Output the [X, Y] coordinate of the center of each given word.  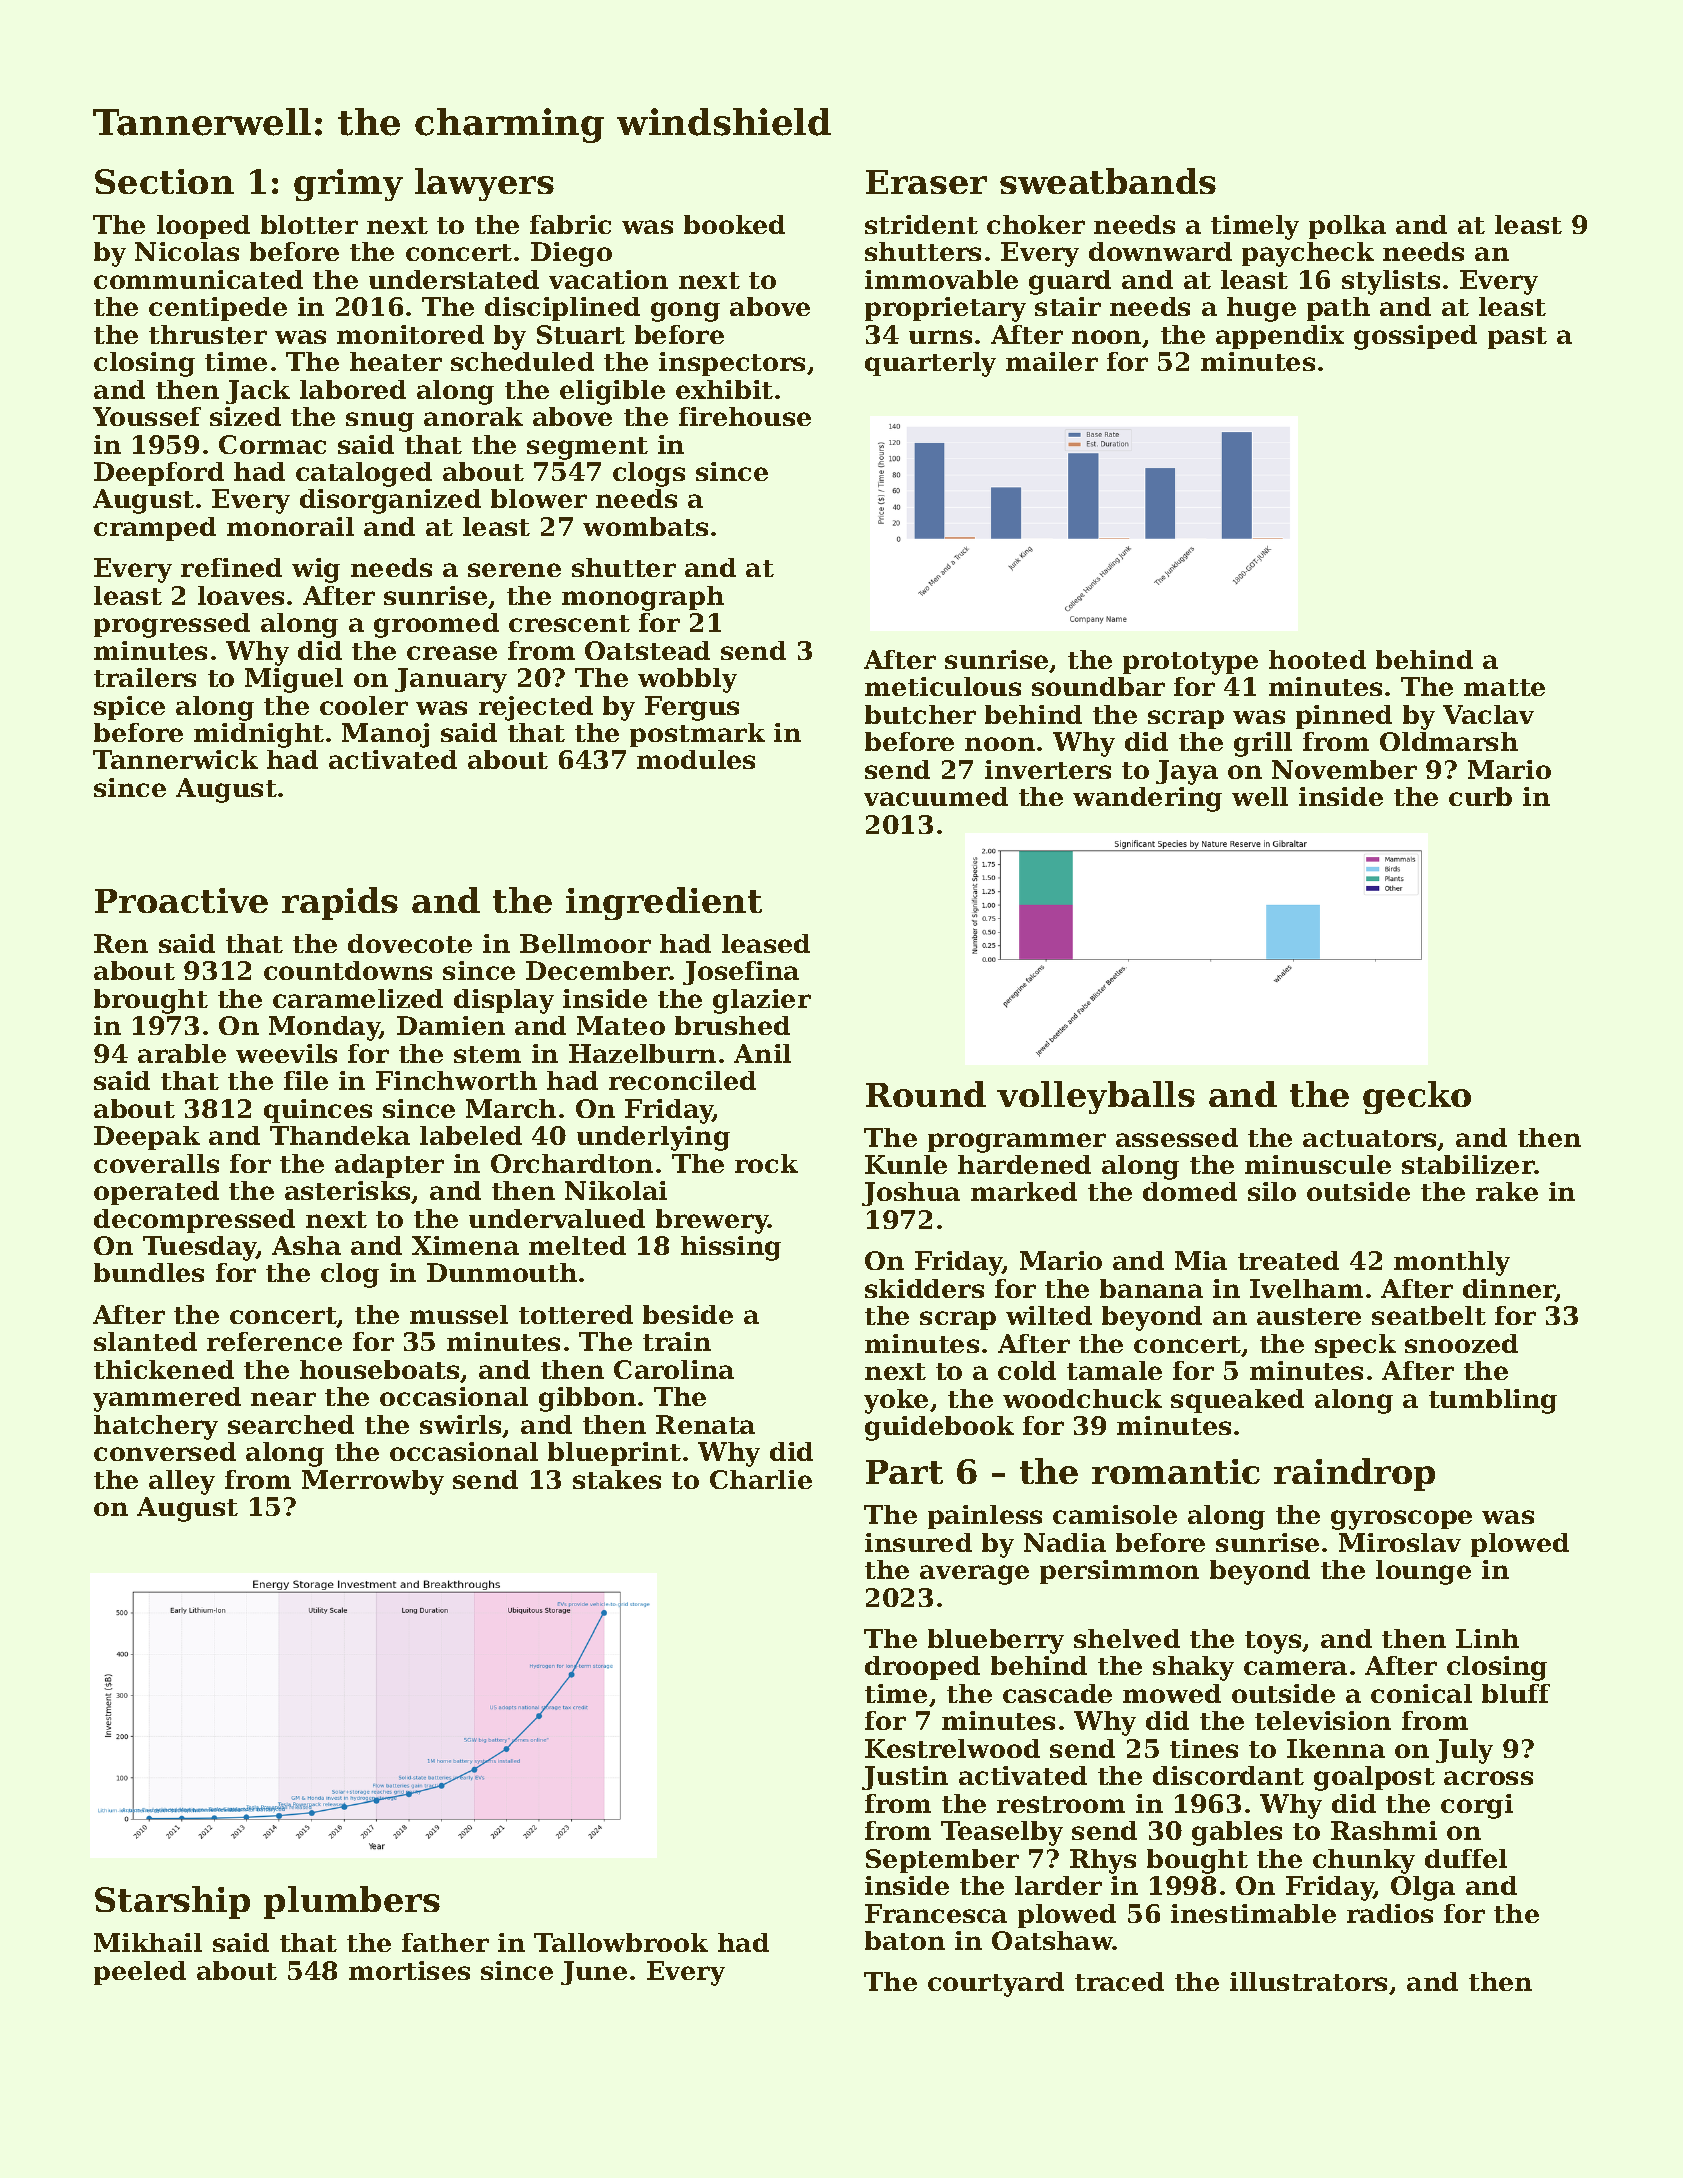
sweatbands [1108, 181]
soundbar [1098, 686]
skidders [924, 1288]
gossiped [1415, 337]
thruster [208, 334]
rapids [340, 903]
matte [1504, 687]
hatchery [156, 1427]
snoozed [1461, 1343]
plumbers [352, 1902]
